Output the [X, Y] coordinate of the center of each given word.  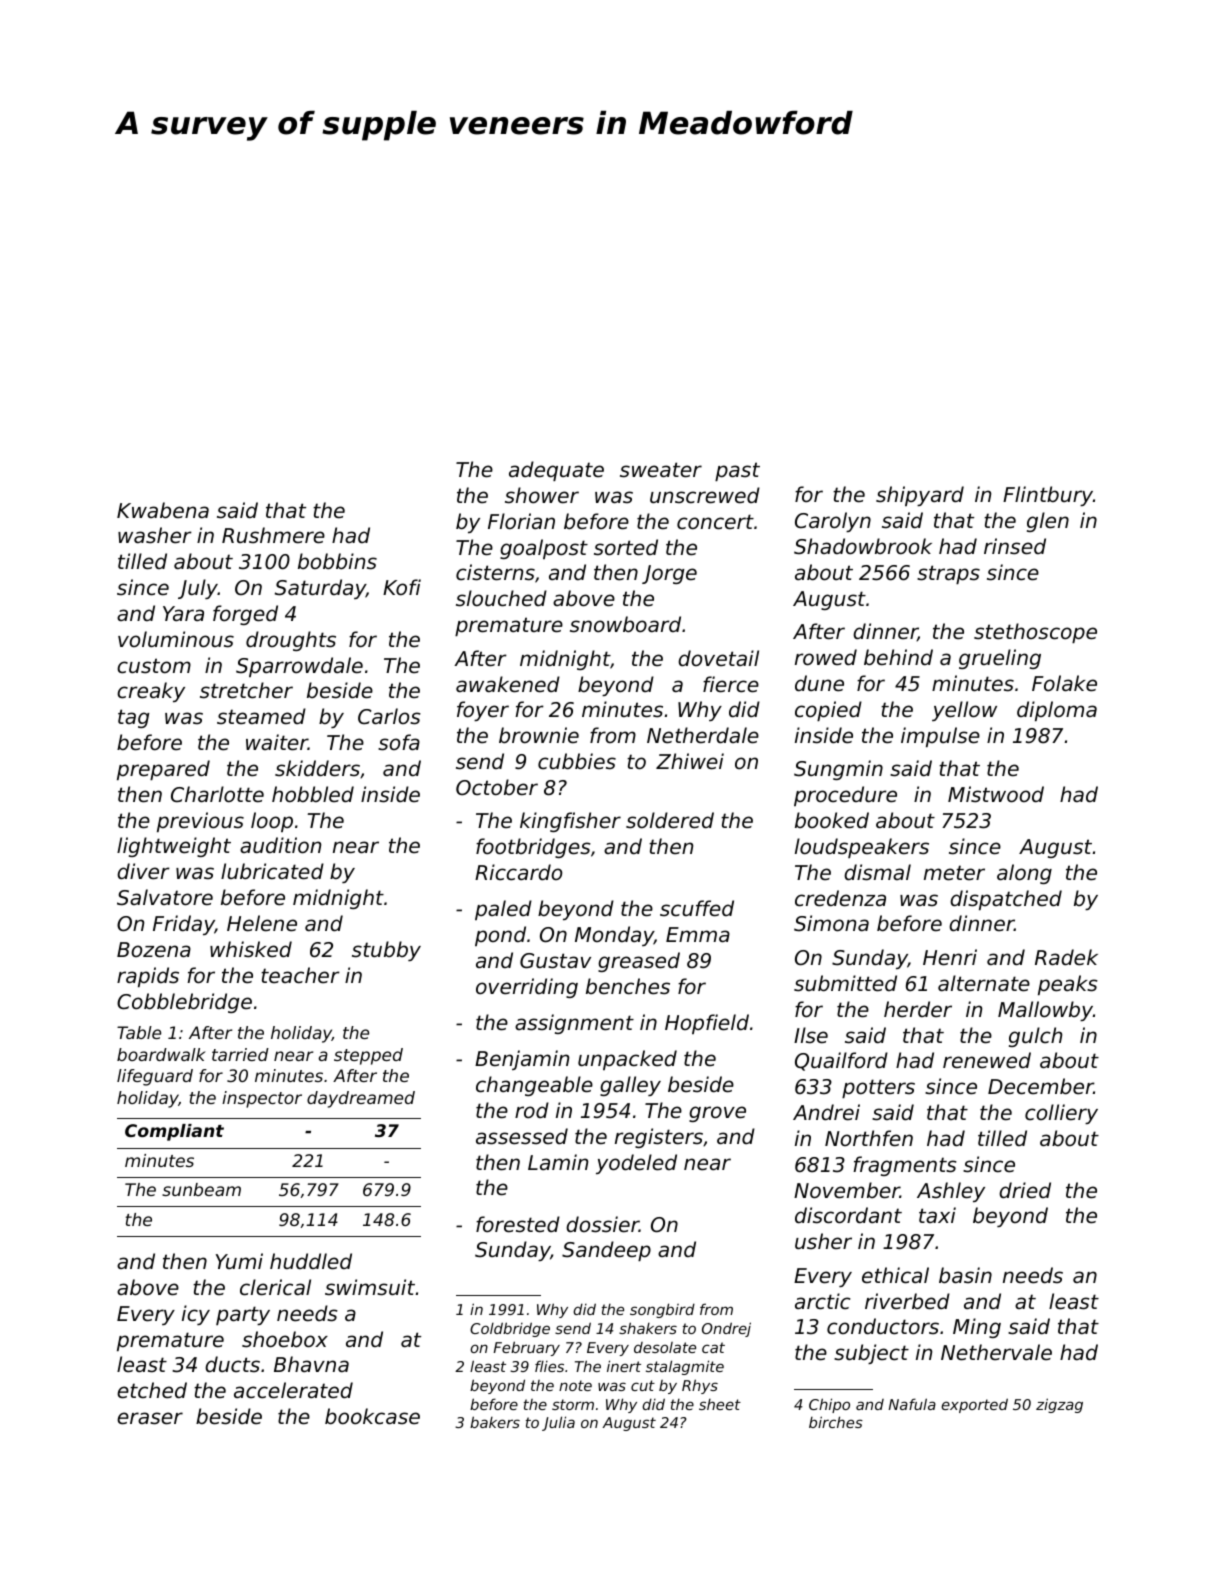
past [737, 471]
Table [139, 1032]
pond [500, 936]
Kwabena [163, 510]
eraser [150, 1418]
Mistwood [996, 794]
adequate [556, 471]
